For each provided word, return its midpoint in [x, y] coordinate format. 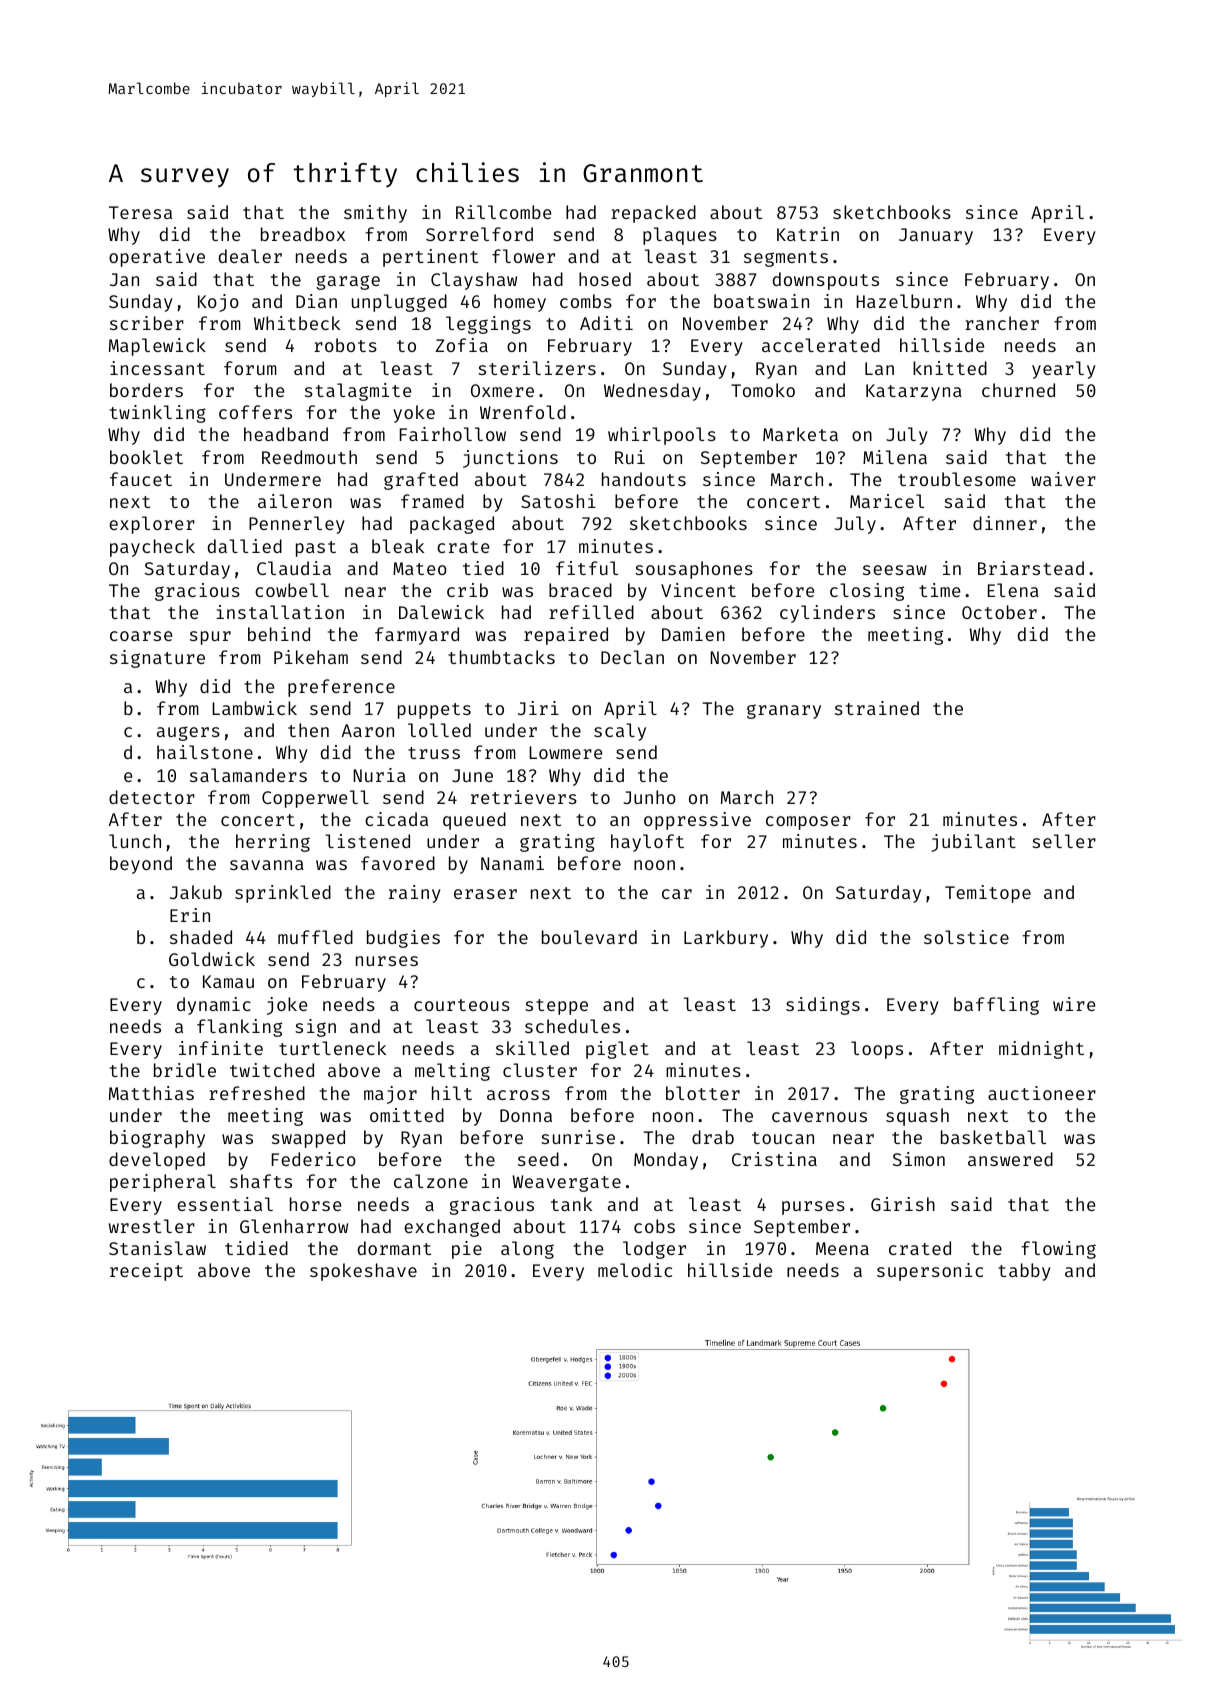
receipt [146, 1272]
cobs [654, 1226]
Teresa [140, 212]
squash [917, 1117]
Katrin [808, 234]
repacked [653, 214]
